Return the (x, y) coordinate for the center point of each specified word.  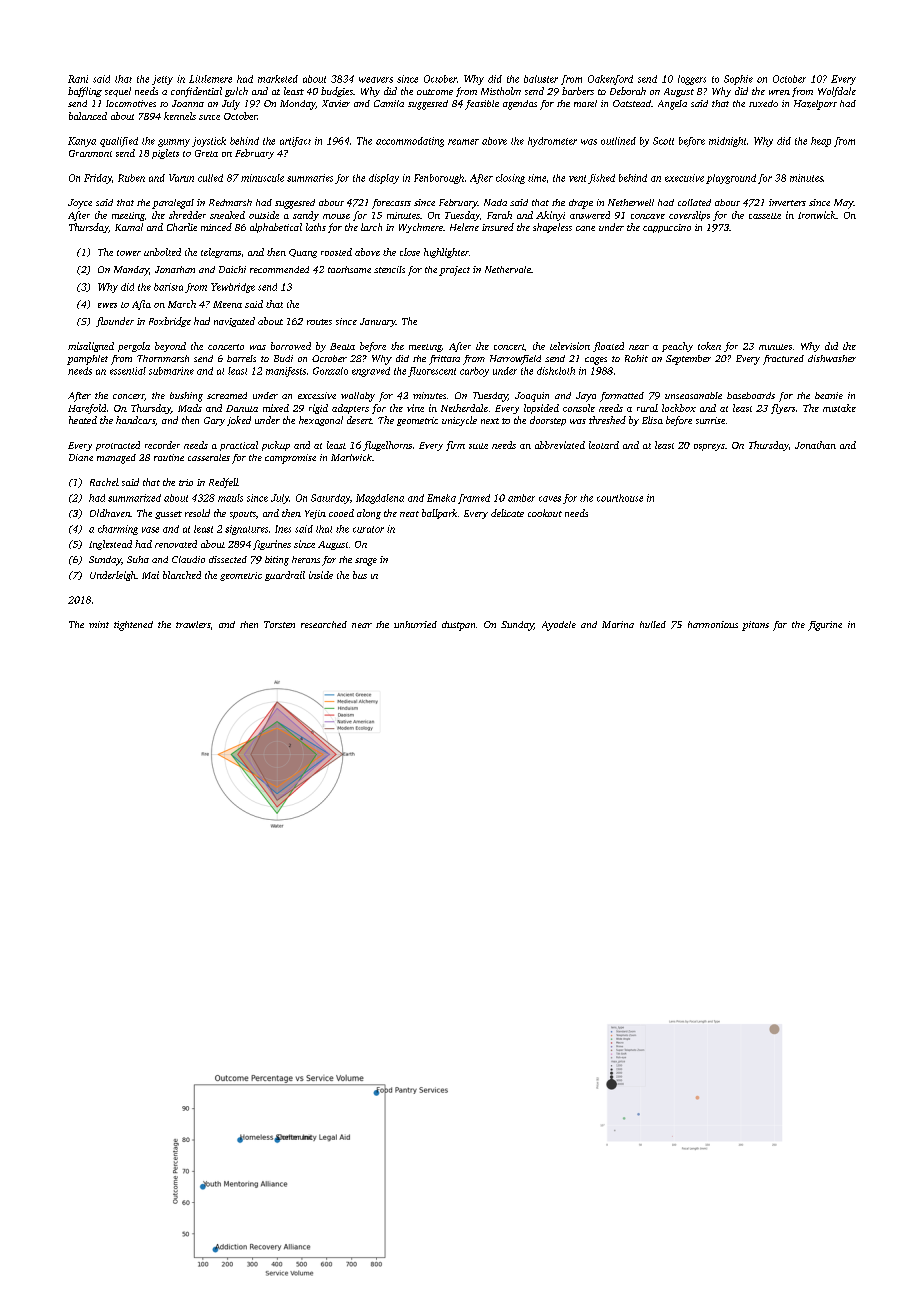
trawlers (193, 624)
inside (321, 575)
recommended (279, 269)
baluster (541, 79)
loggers (692, 80)
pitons (755, 626)
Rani (78, 79)
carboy (474, 372)
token (709, 346)
